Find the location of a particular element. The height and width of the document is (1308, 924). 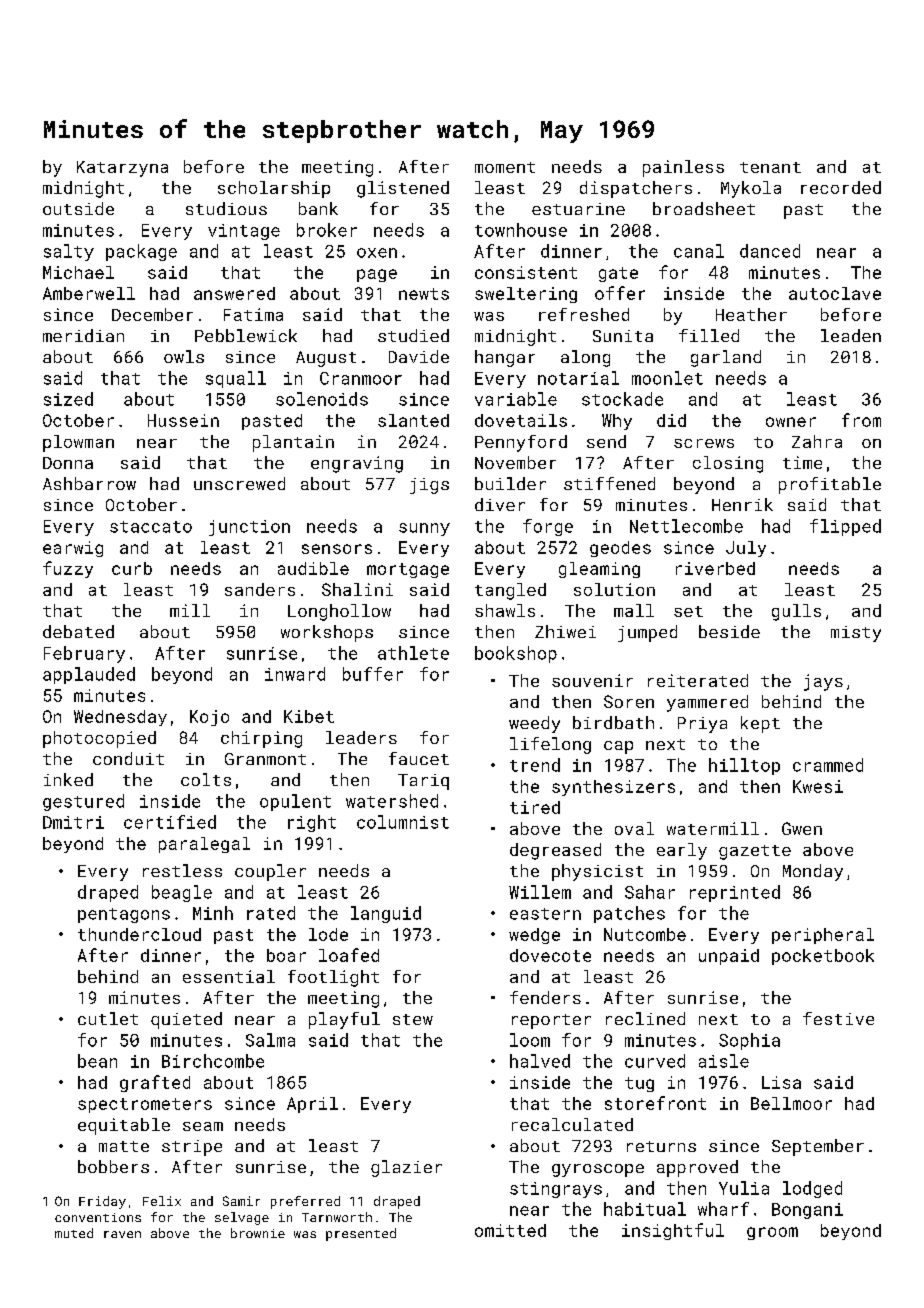

jays is located at coordinates (823, 682).
